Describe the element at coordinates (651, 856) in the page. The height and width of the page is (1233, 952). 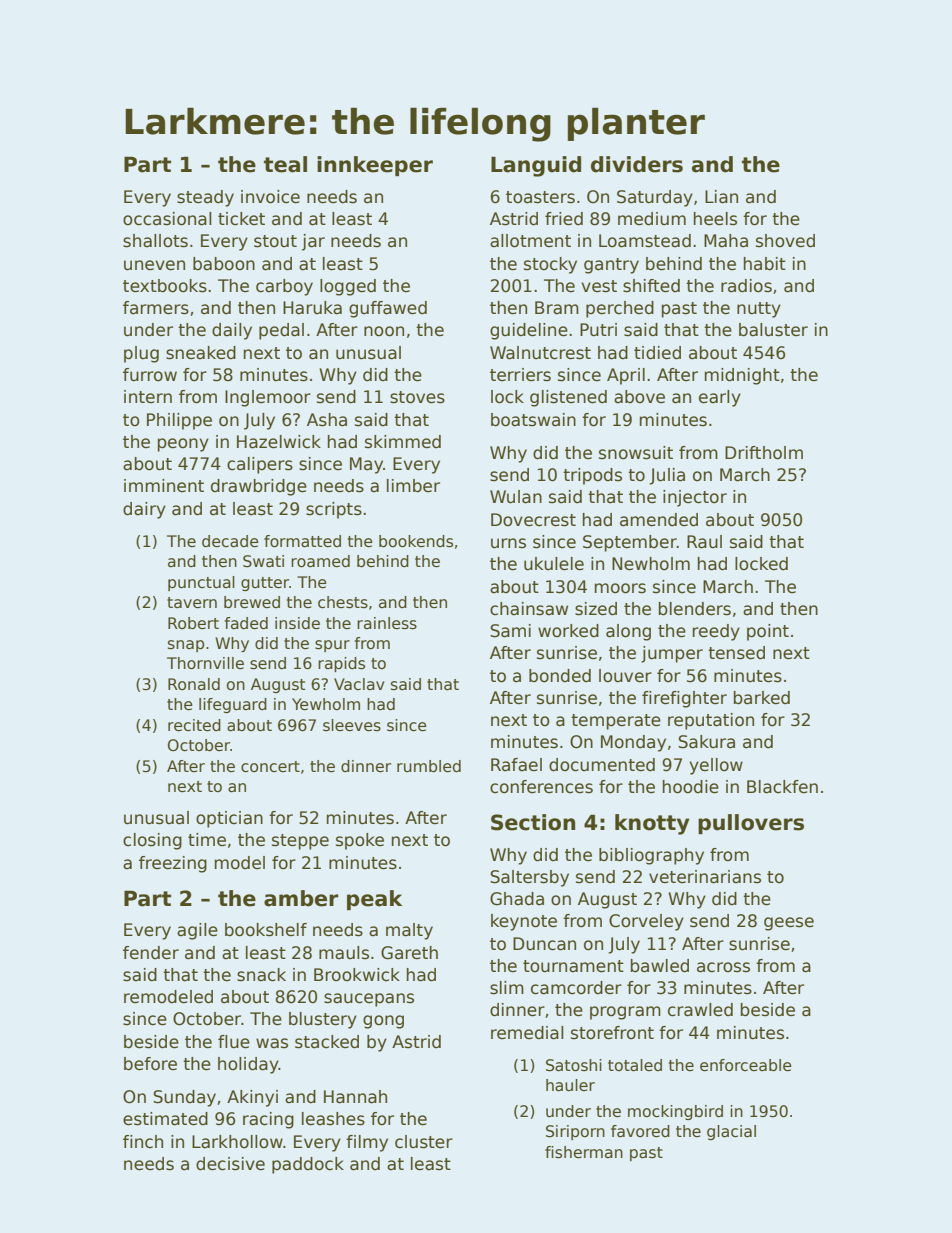
I see `bibliography` at that location.
